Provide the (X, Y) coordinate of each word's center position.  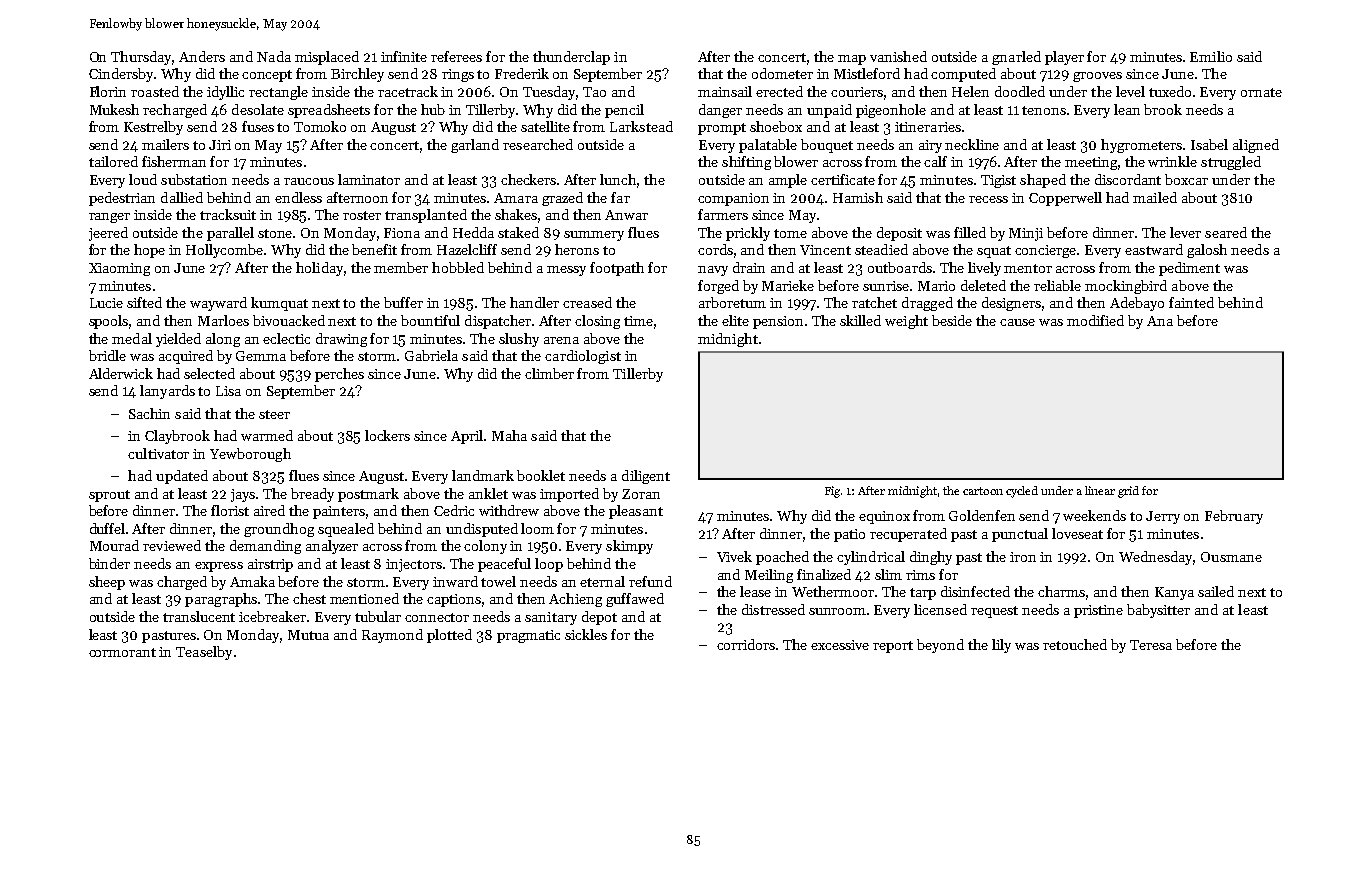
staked (518, 232)
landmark (483, 475)
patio (849, 535)
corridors (746, 644)
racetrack (408, 91)
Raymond (392, 636)
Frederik (522, 73)
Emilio (1211, 56)
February (1234, 517)
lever (1185, 232)
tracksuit (228, 214)
